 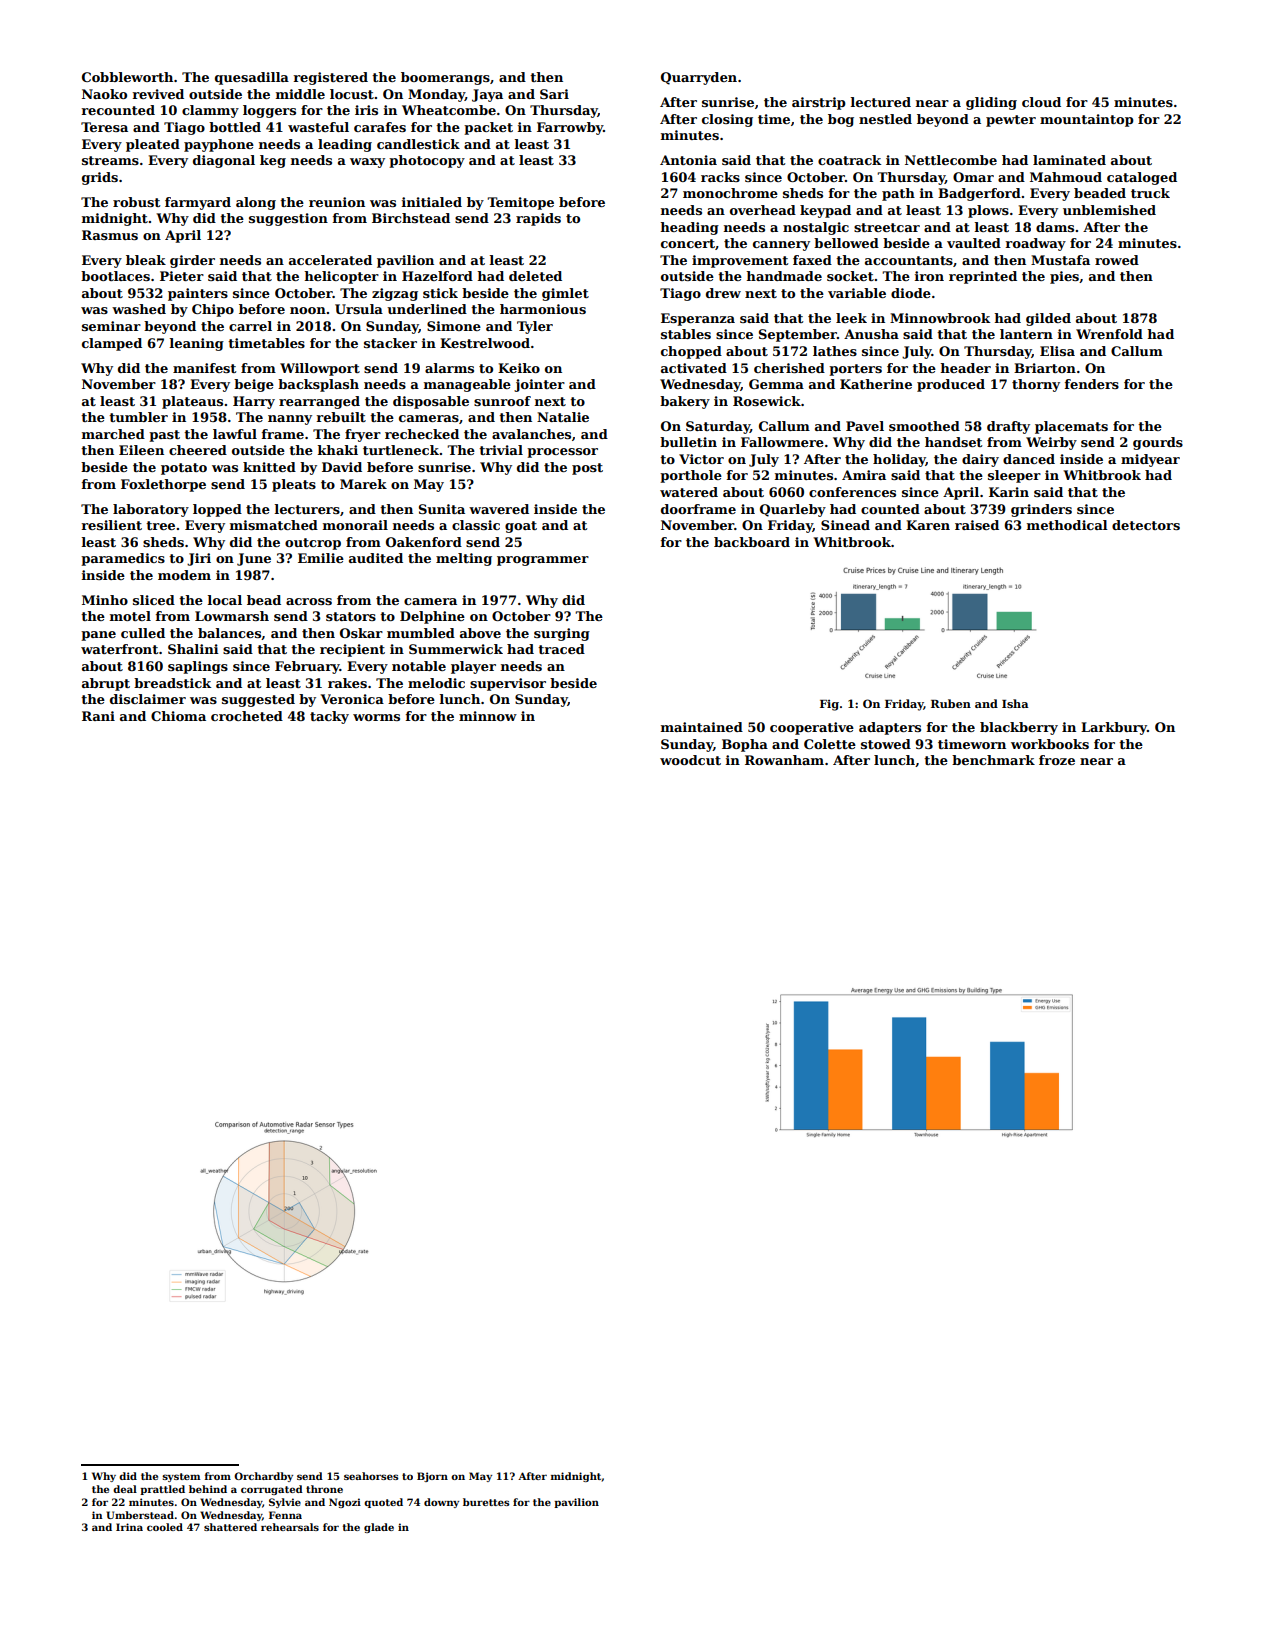 I want to click on Keiko, so click(x=519, y=368).
